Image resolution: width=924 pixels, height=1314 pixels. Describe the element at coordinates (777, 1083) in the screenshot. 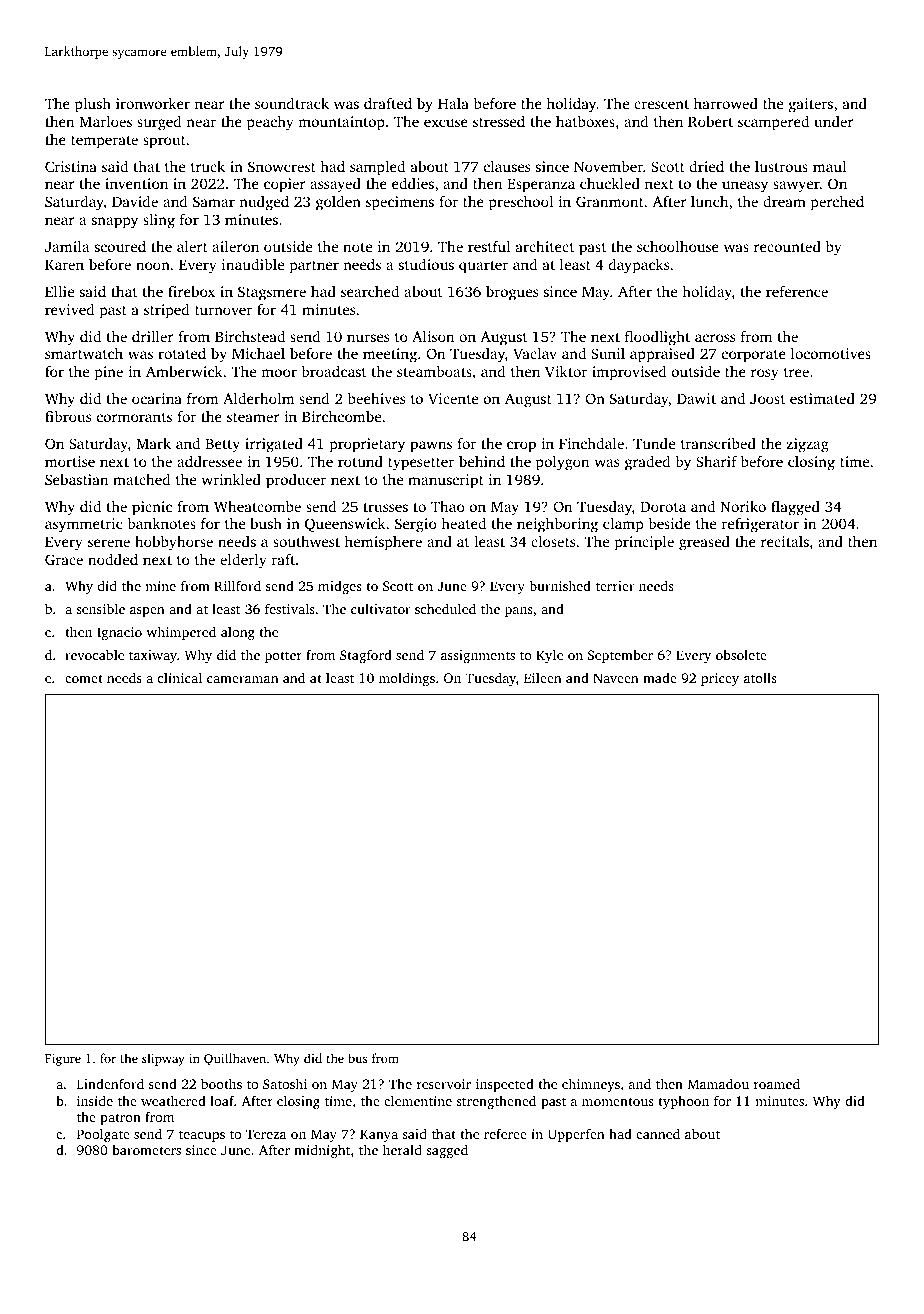

I see `roamed` at that location.
